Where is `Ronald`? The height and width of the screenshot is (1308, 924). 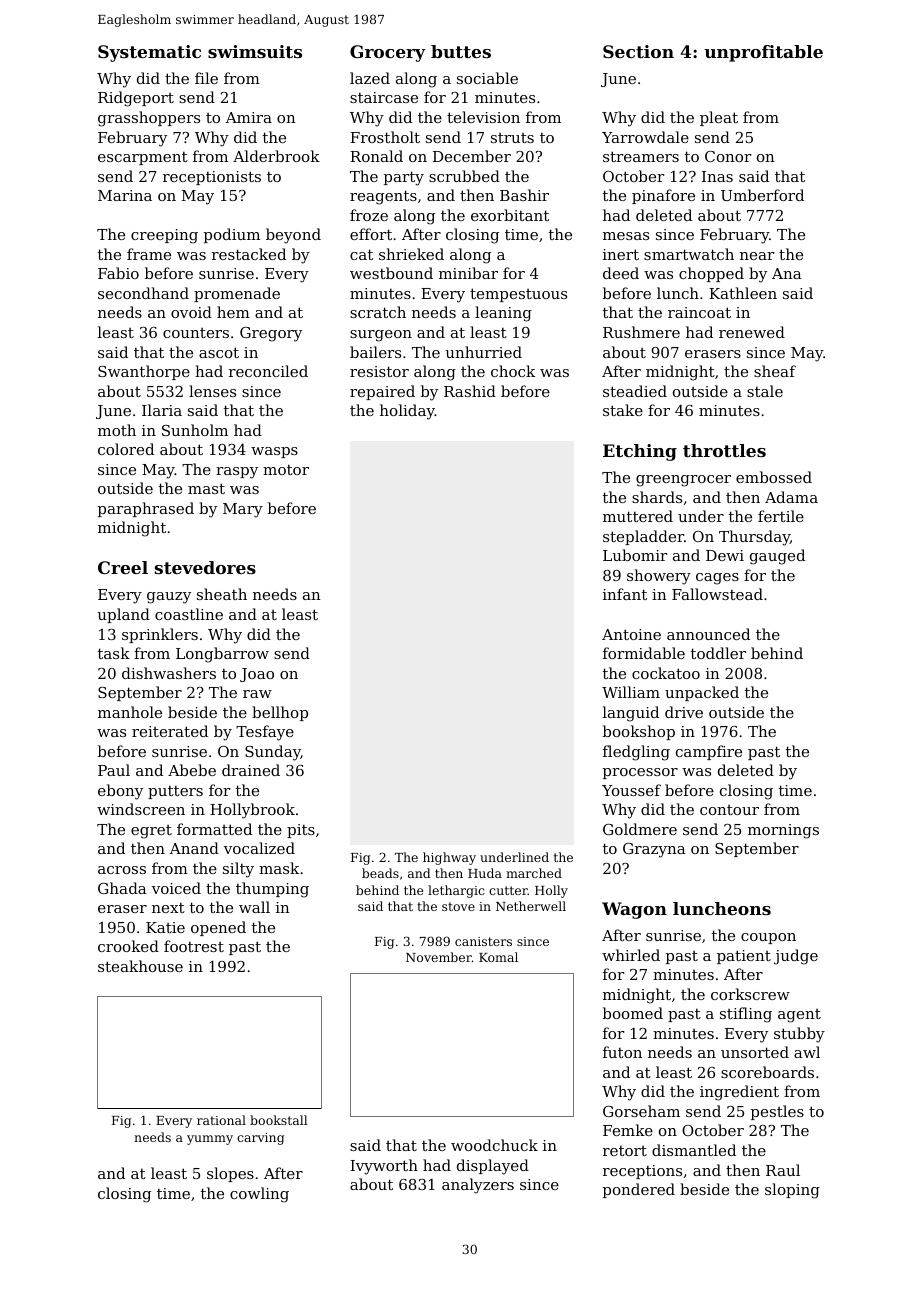 Ronald is located at coordinates (376, 156).
